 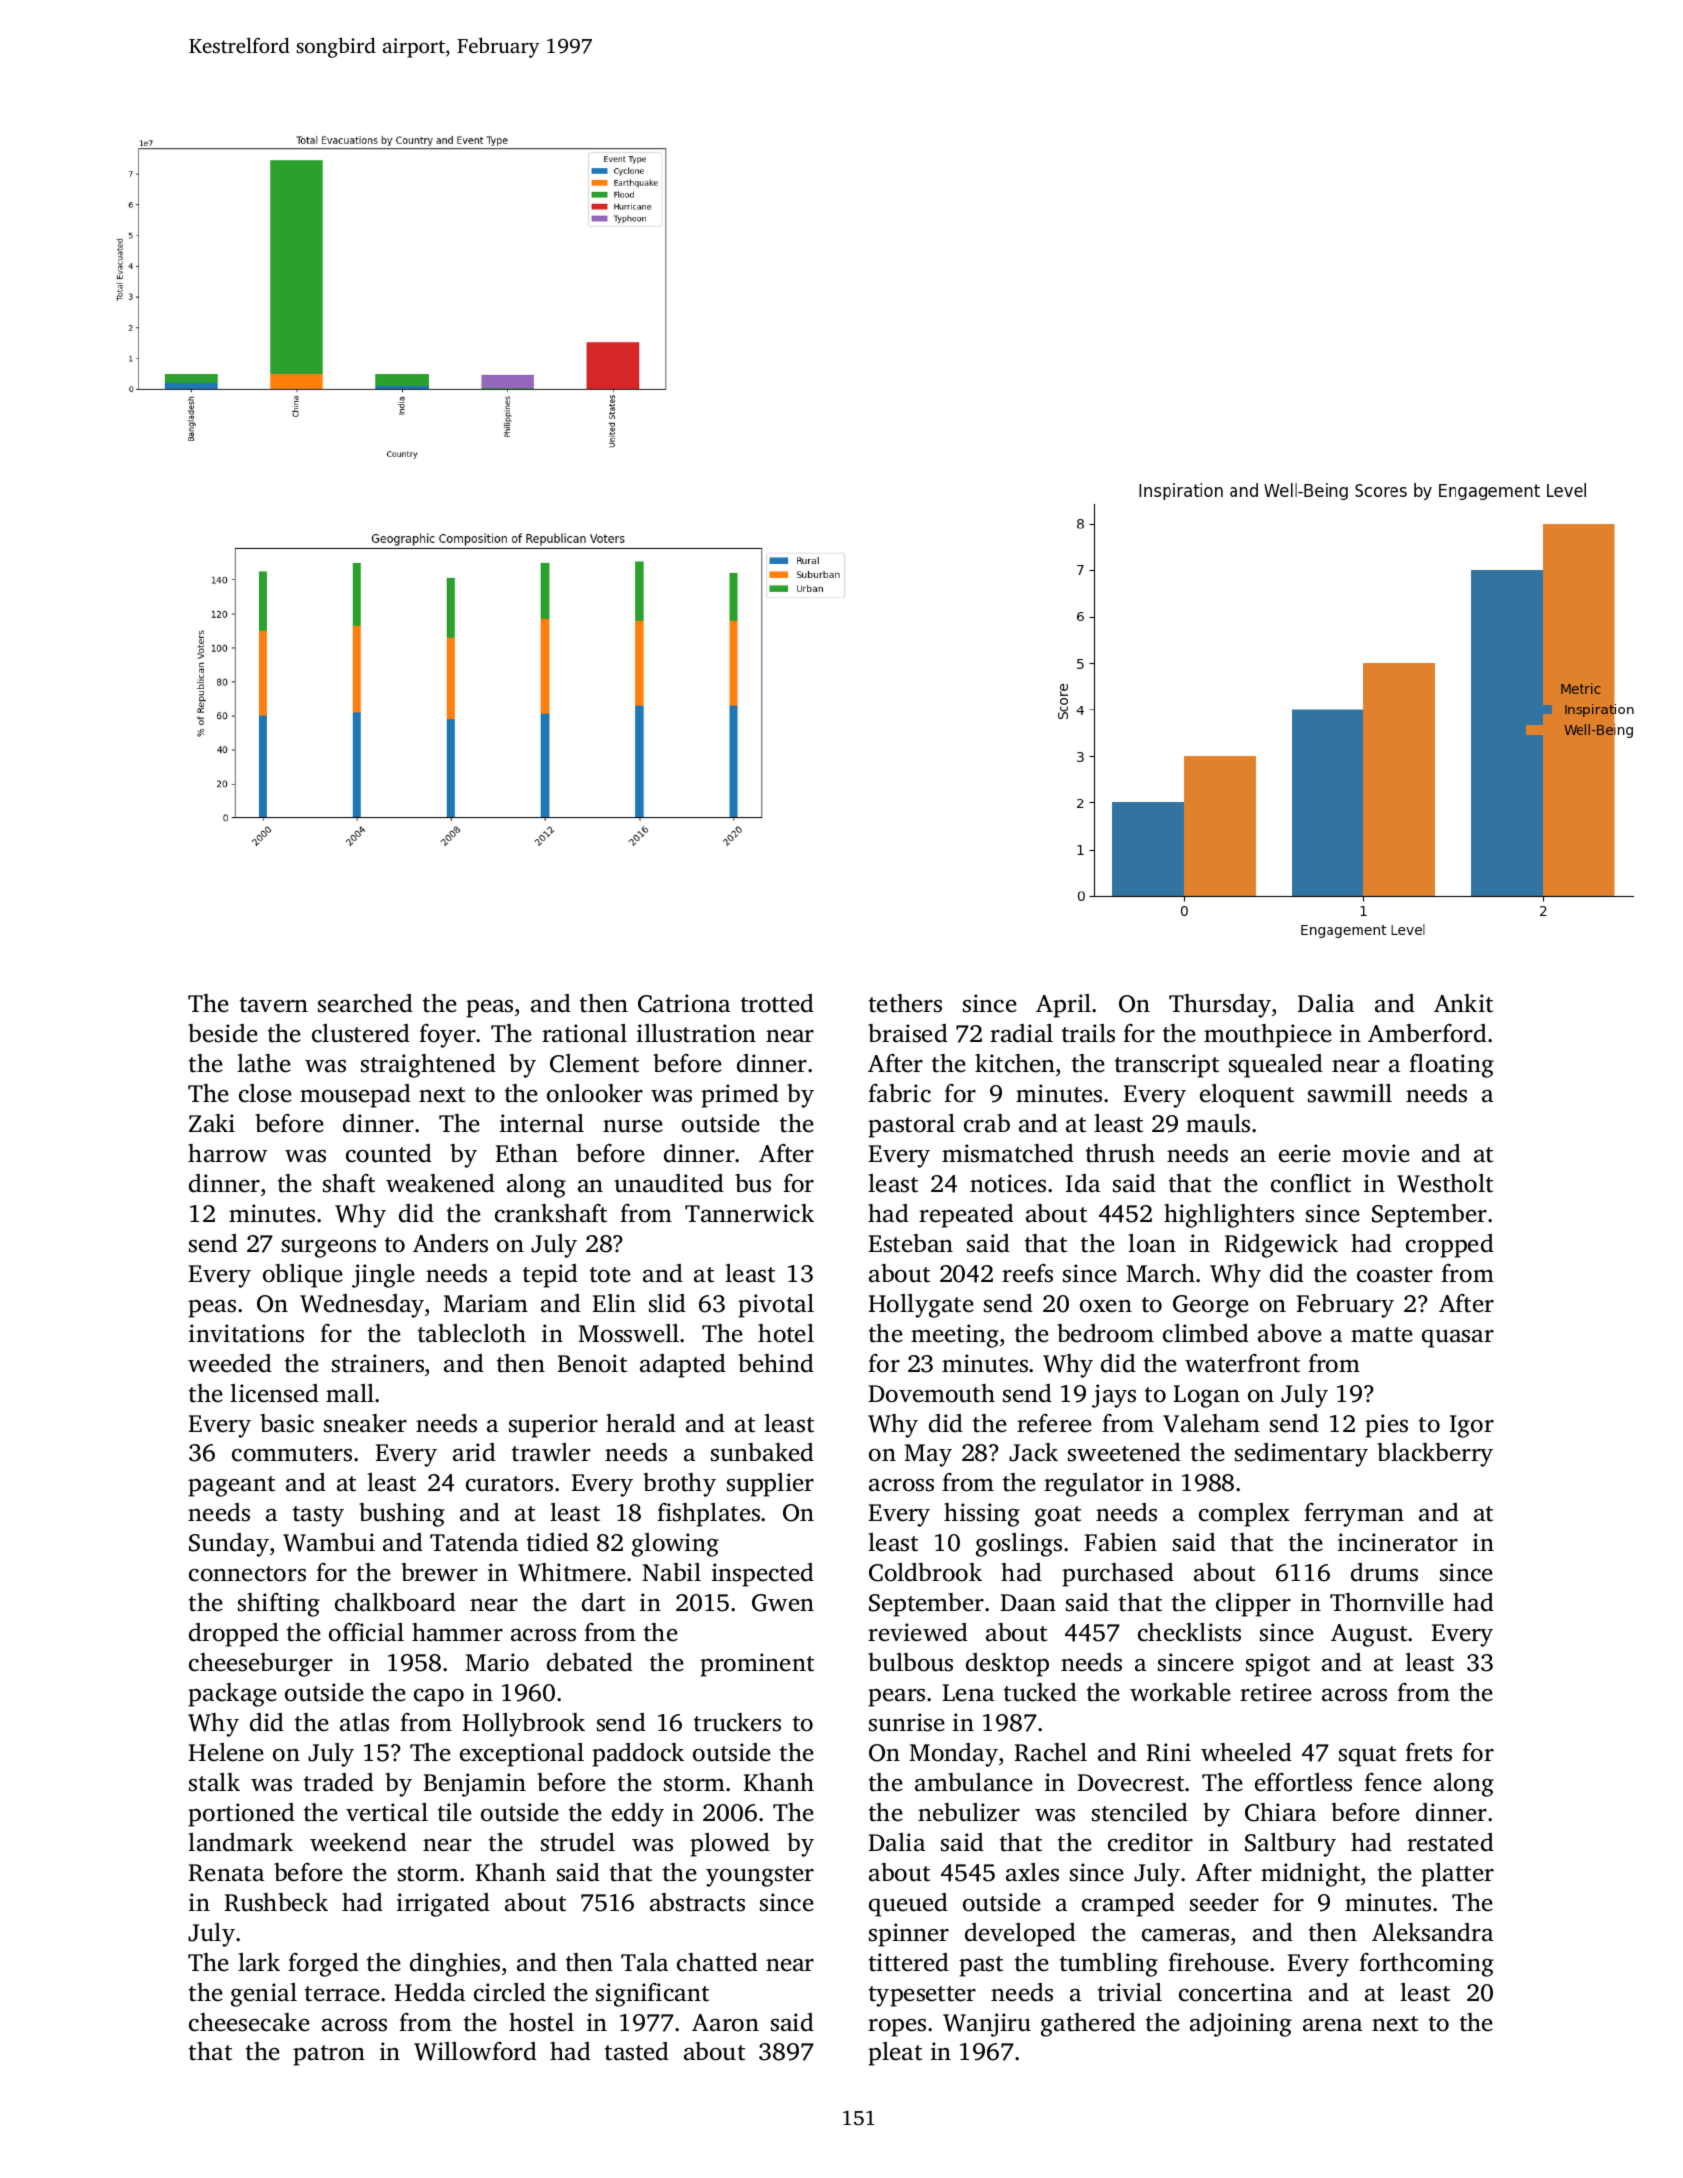 What do you see at coordinates (1268, 1036) in the screenshot?
I see `mouthpiece` at bounding box center [1268, 1036].
